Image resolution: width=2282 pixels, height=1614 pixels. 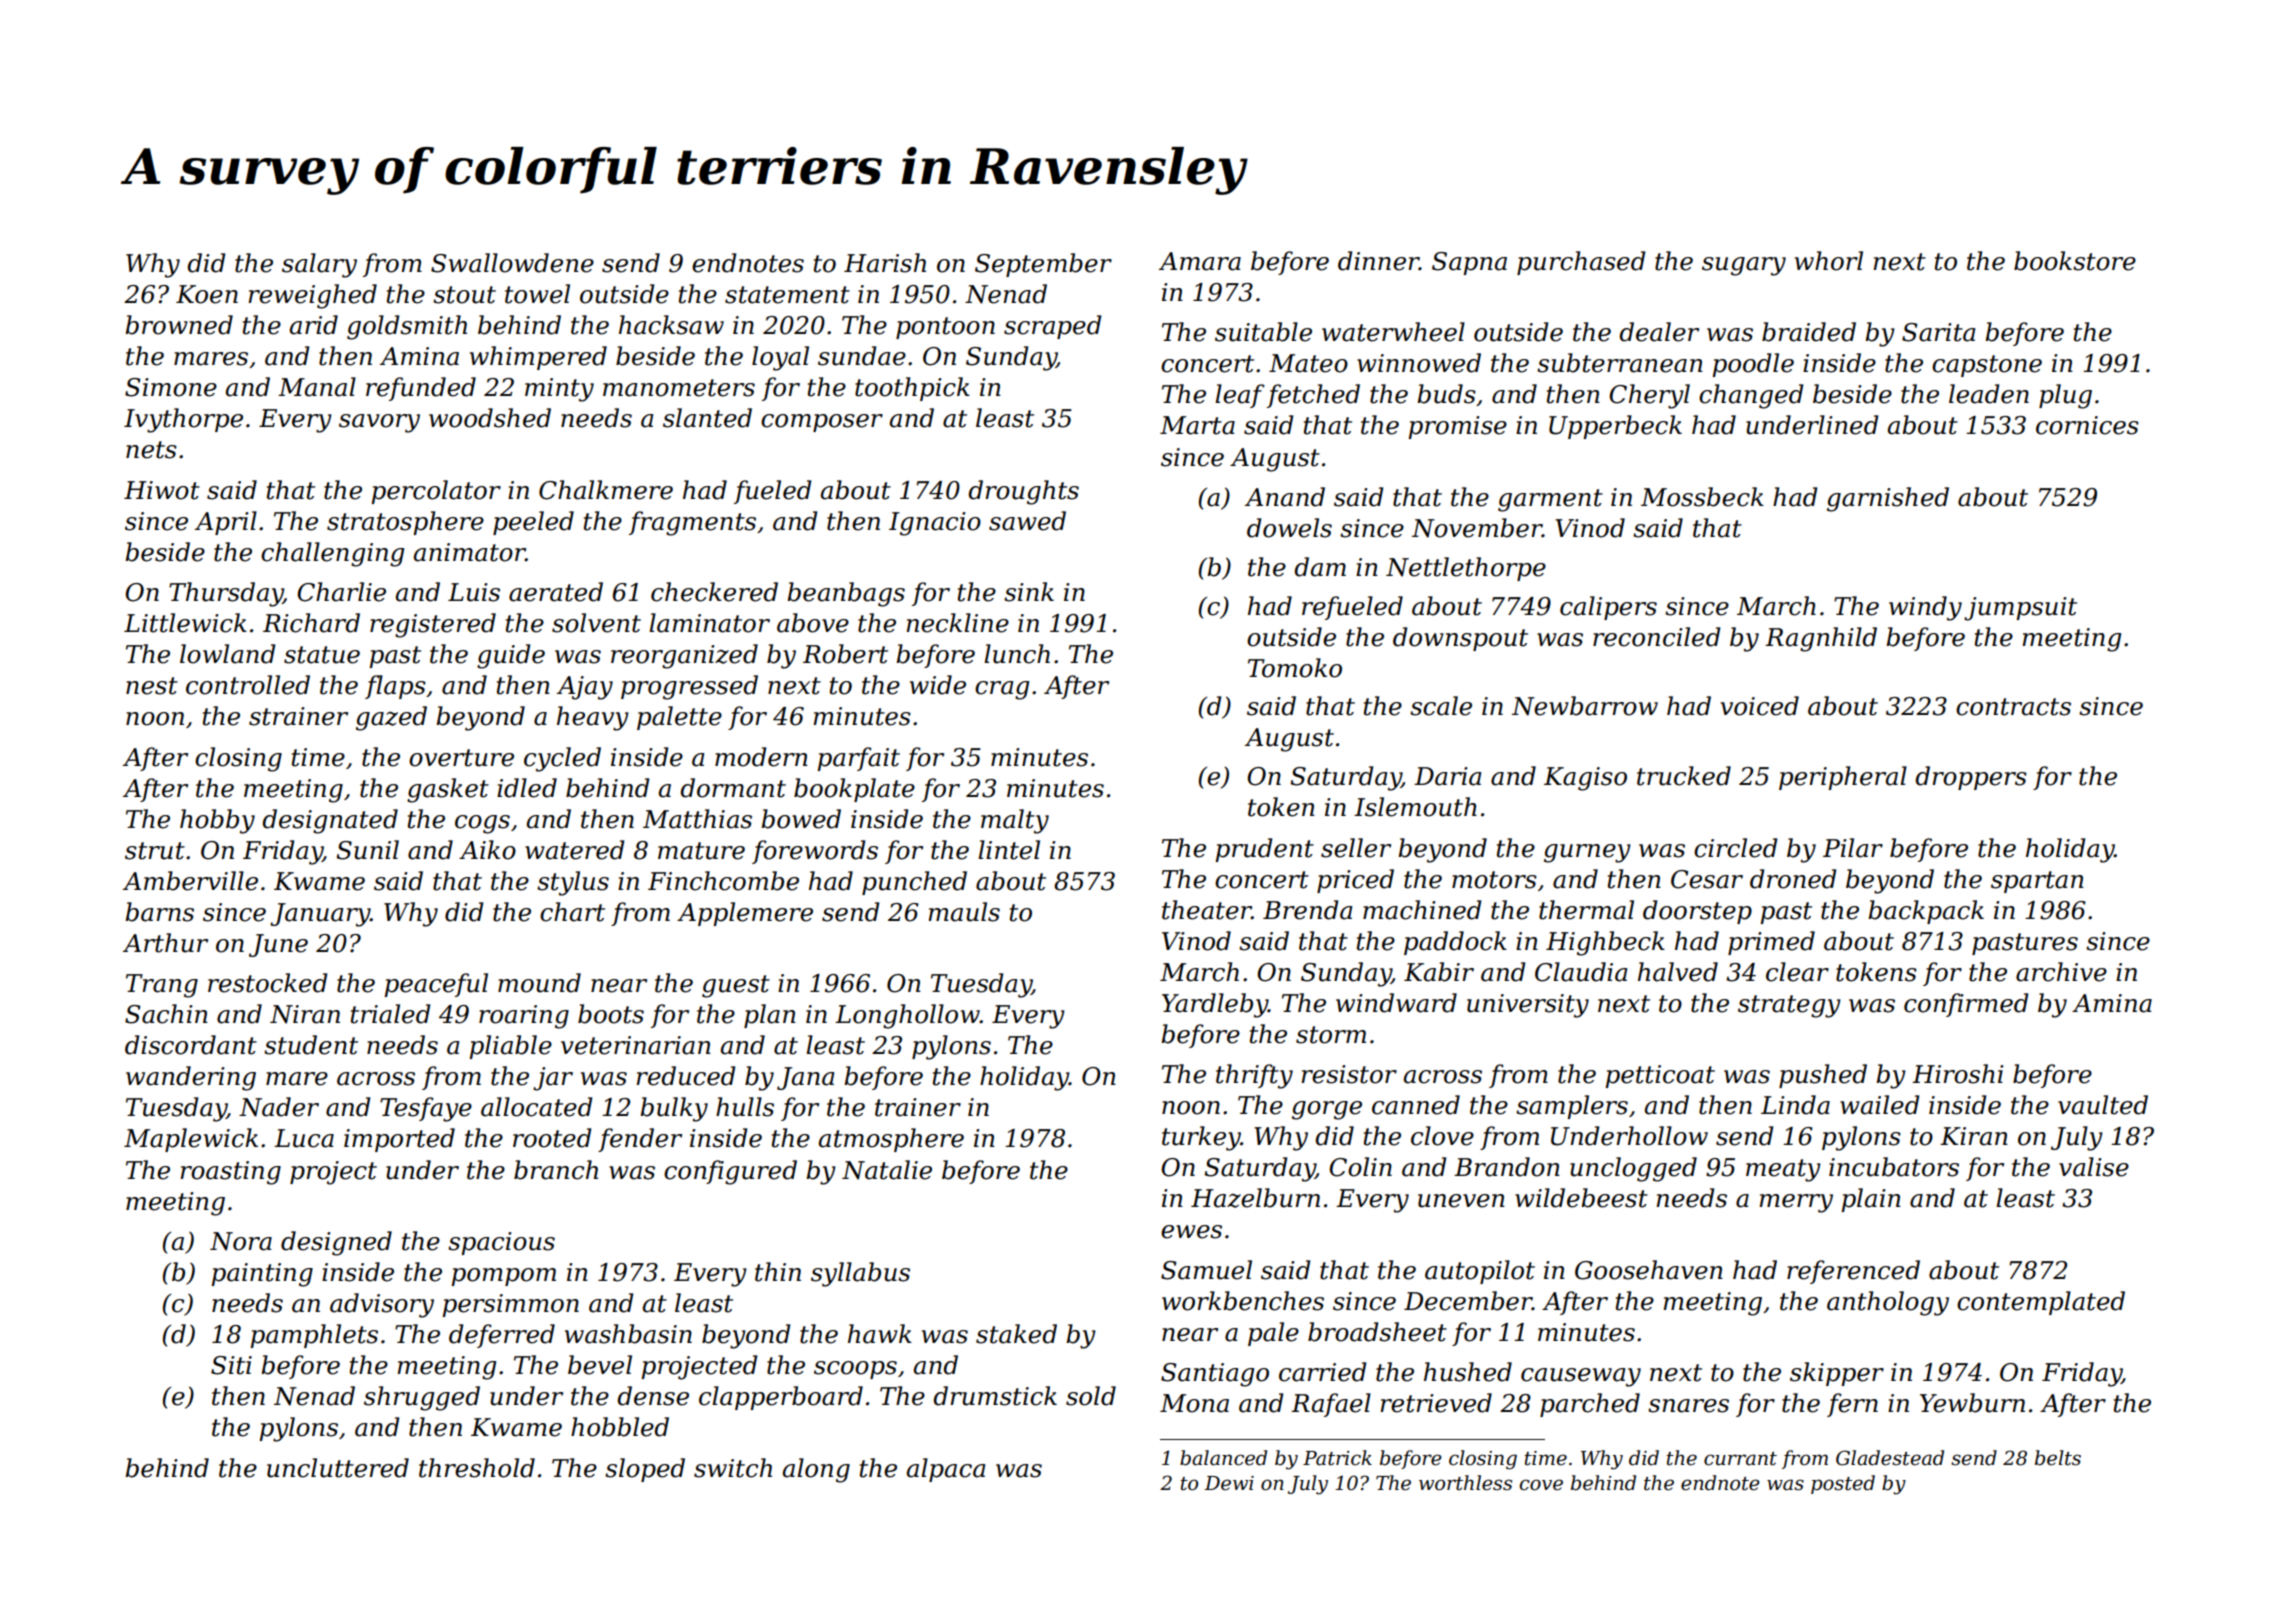 What do you see at coordinates (477, 1468) in the image?
I see `threshold` at bounding box center [477, 1468].
